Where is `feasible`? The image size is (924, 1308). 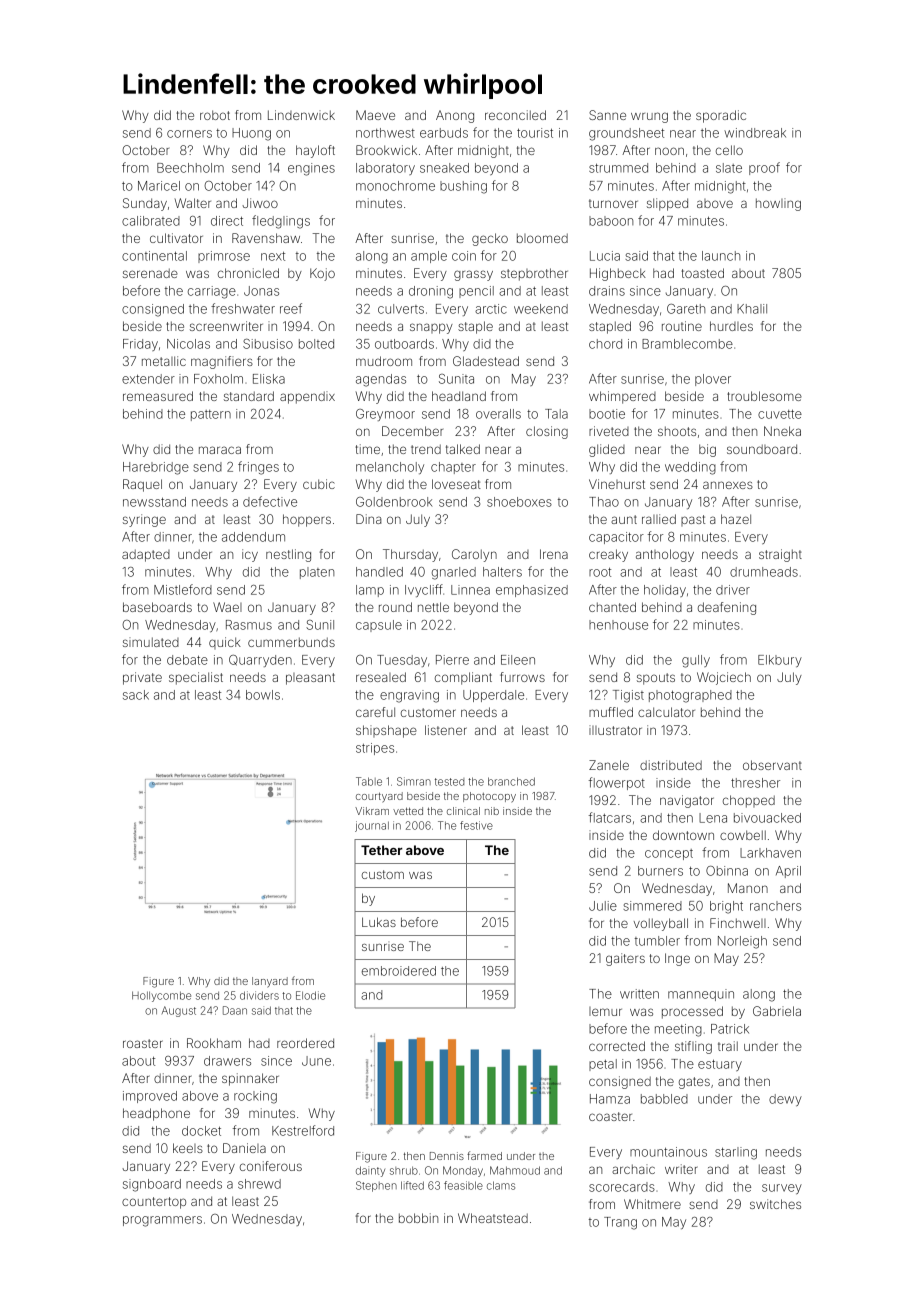 feasible is located at coordinates (463, 1185).
